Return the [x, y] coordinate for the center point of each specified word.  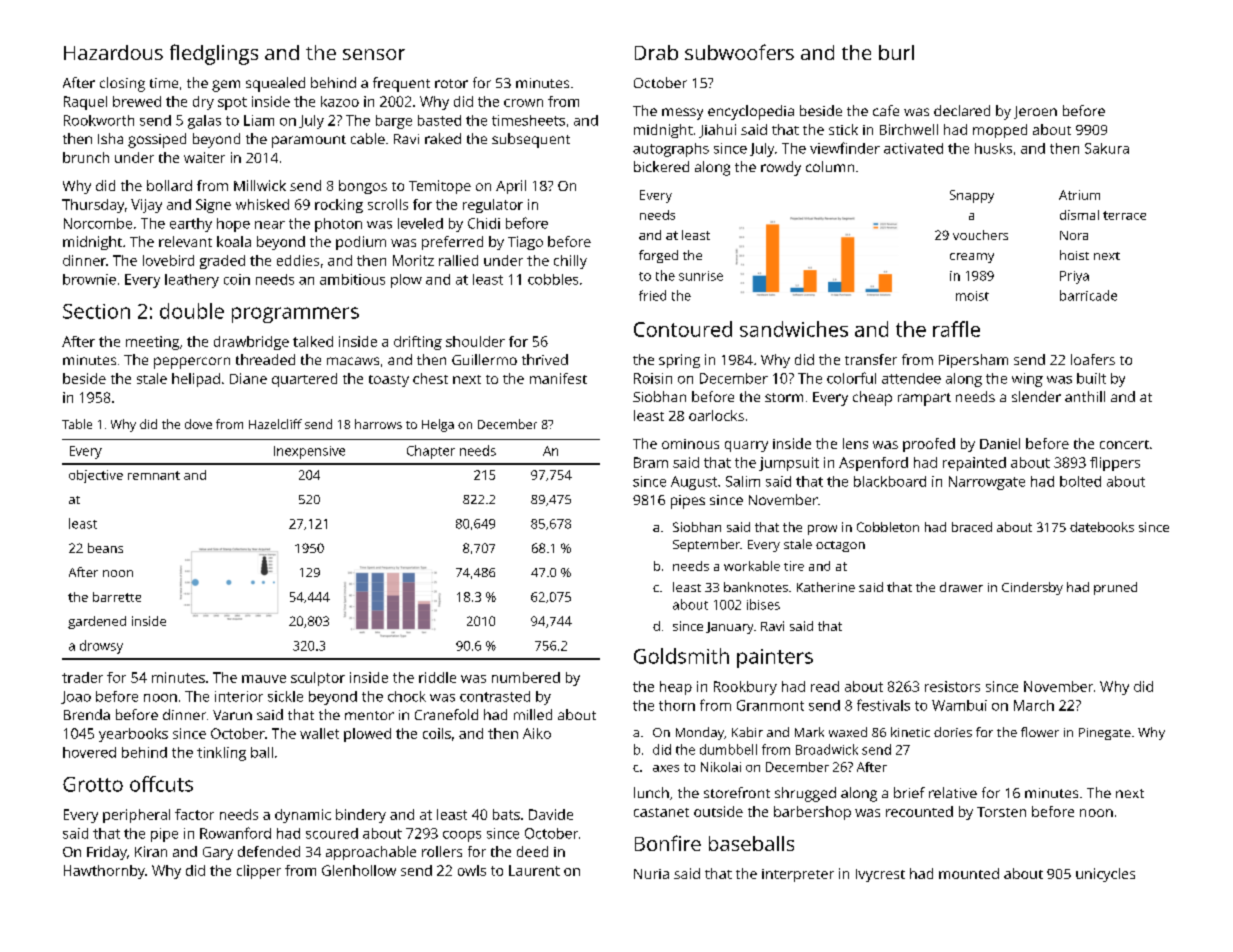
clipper [259, 872]
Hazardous [113, 52]
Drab [656, 52]
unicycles [1105, 875]
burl [896, 52]
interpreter [798, 875]
